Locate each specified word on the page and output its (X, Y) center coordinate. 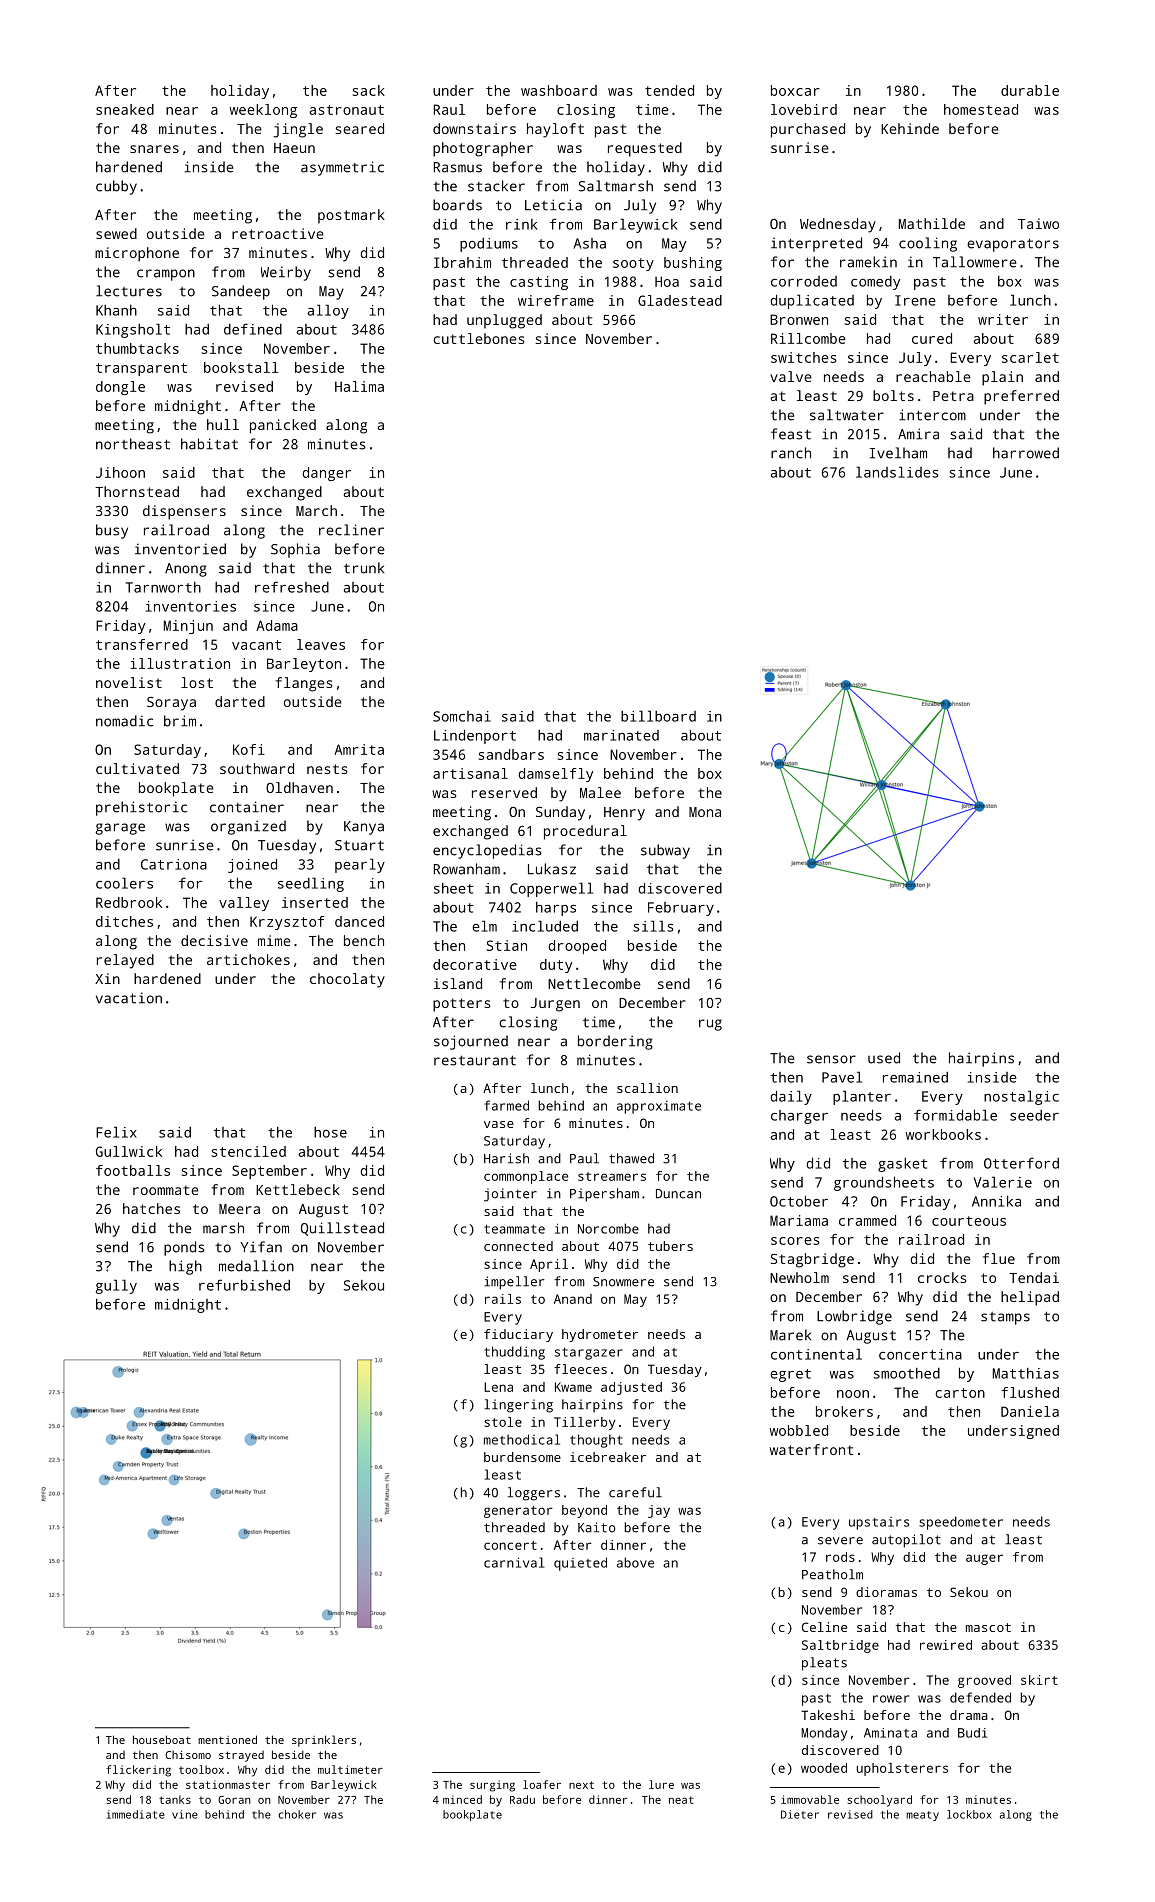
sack (369, 90)
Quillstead (342, 1229)
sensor (831, 1059)
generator (518, 1512)
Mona (705, 812)
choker (297, 1814)
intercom (932, 415)
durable (1030, 90)
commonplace (526, 1177)
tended (669, 90)
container (247, 807)
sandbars (511, 754)
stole (503, 1422)
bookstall (241, 367)
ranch (791, 453)
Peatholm (832, 1574)
